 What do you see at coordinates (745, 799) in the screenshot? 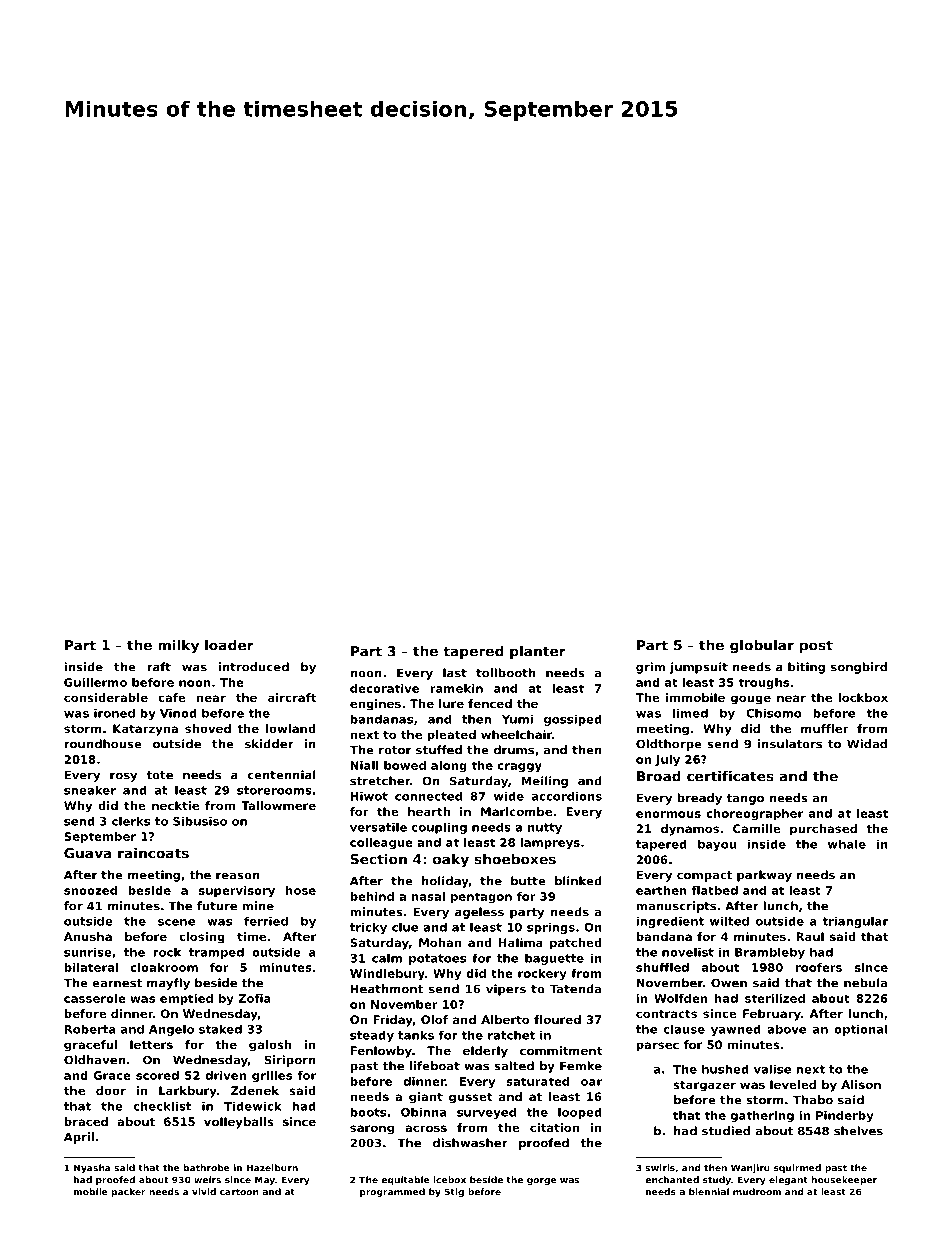
I see `tango` at bounding box center [745, 799].
